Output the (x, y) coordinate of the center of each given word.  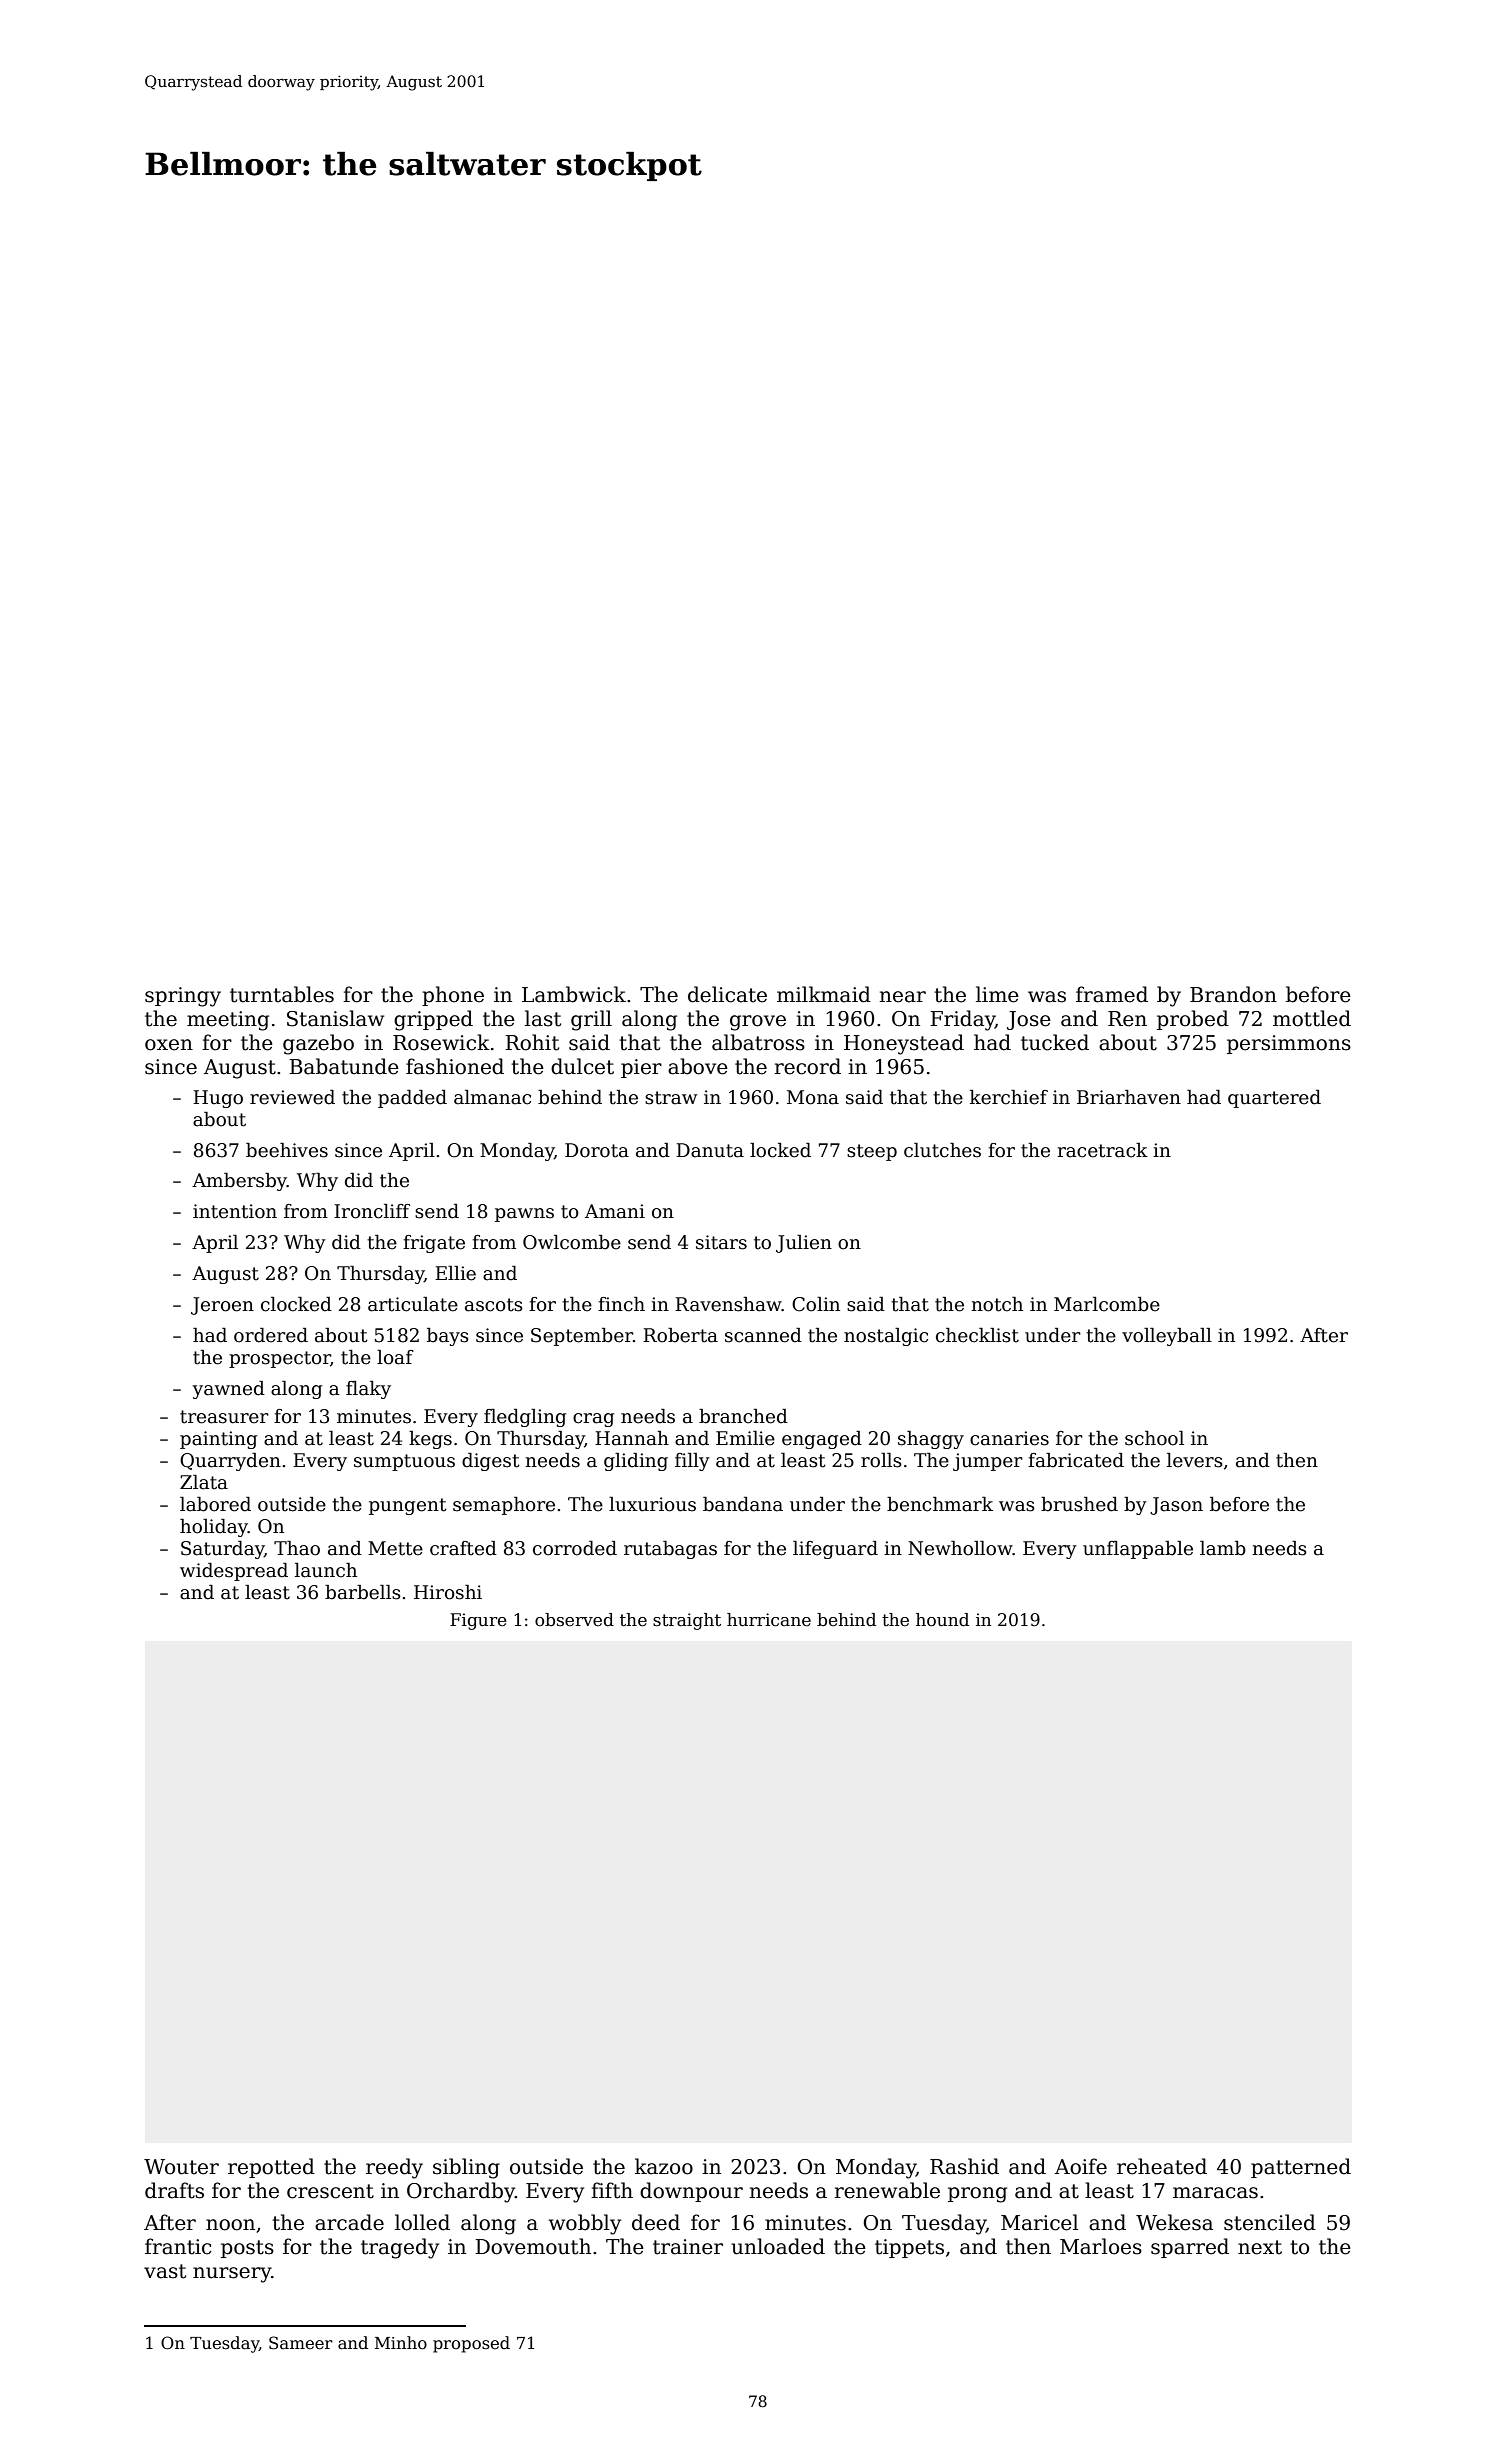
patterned (1301, 2168)
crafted (463, 1548)
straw (671, 1098)
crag (593, 1420)
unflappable (1138, 1550)
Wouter (181, 2167)
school (1154, 1438)
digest (491, 1462)
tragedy (400, 2248)
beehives (287, 1150)
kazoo (664, 2166)
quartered (1274, 1099)
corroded (575, 1548)
